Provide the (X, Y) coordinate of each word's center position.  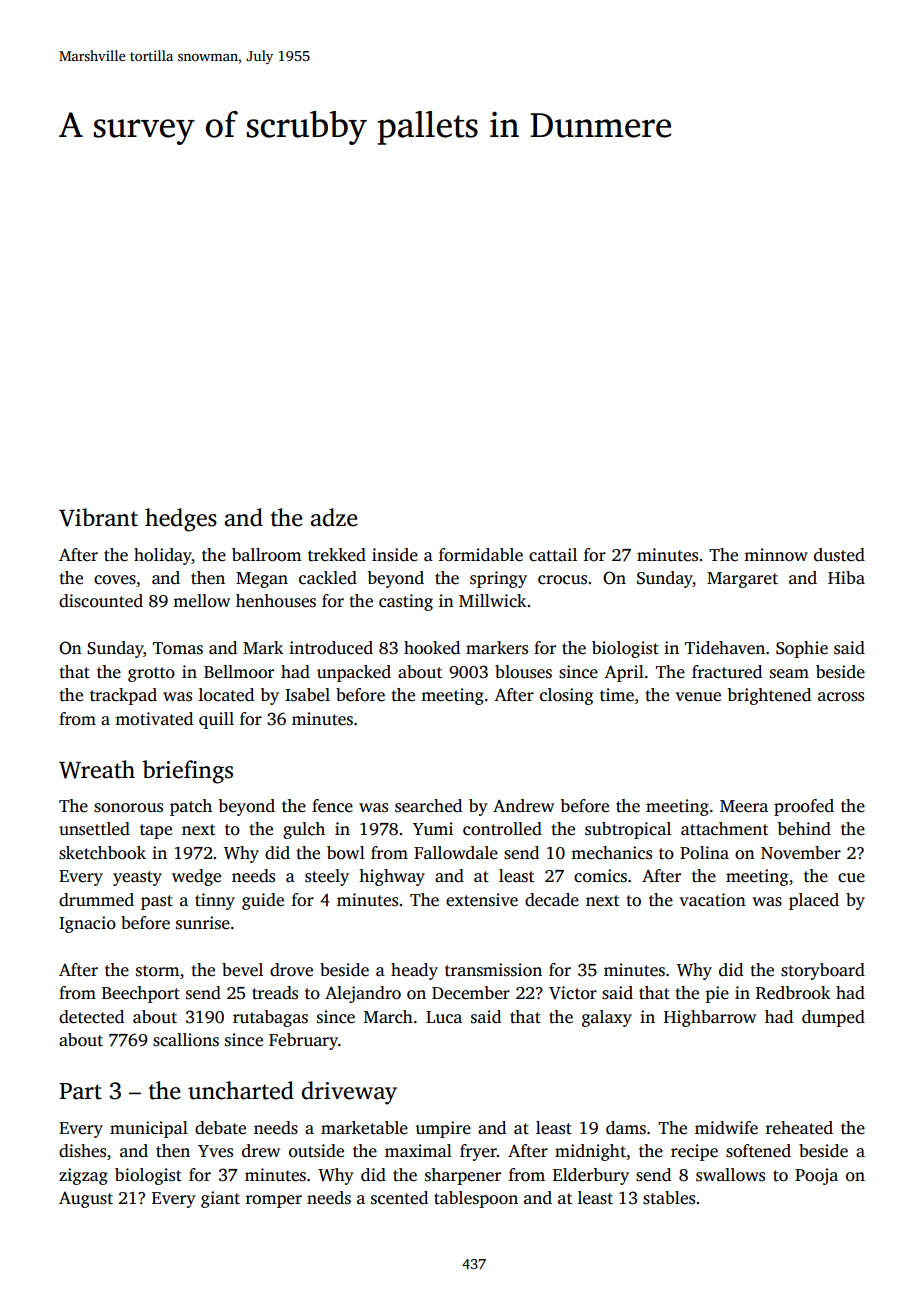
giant (220, 1199)
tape (156, 831)
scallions (186, 1040)
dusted (839, 555)
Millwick (492, 601)
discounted (101, 601)
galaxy (607, 1018)
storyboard (823, 971)
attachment (724, 829)
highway (392, 877)
